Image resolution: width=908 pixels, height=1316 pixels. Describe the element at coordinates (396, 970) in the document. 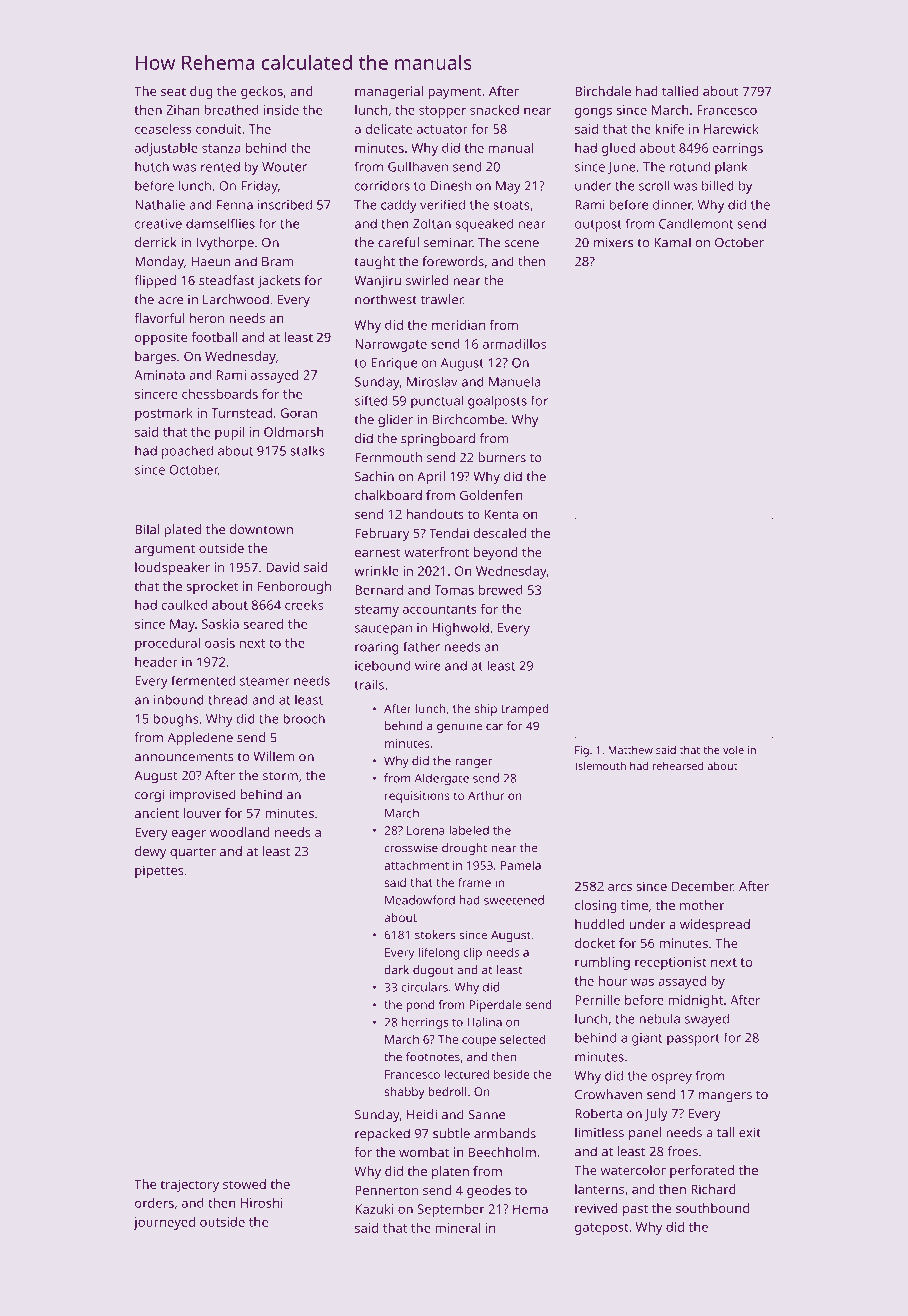

I see `dark` at that location.
